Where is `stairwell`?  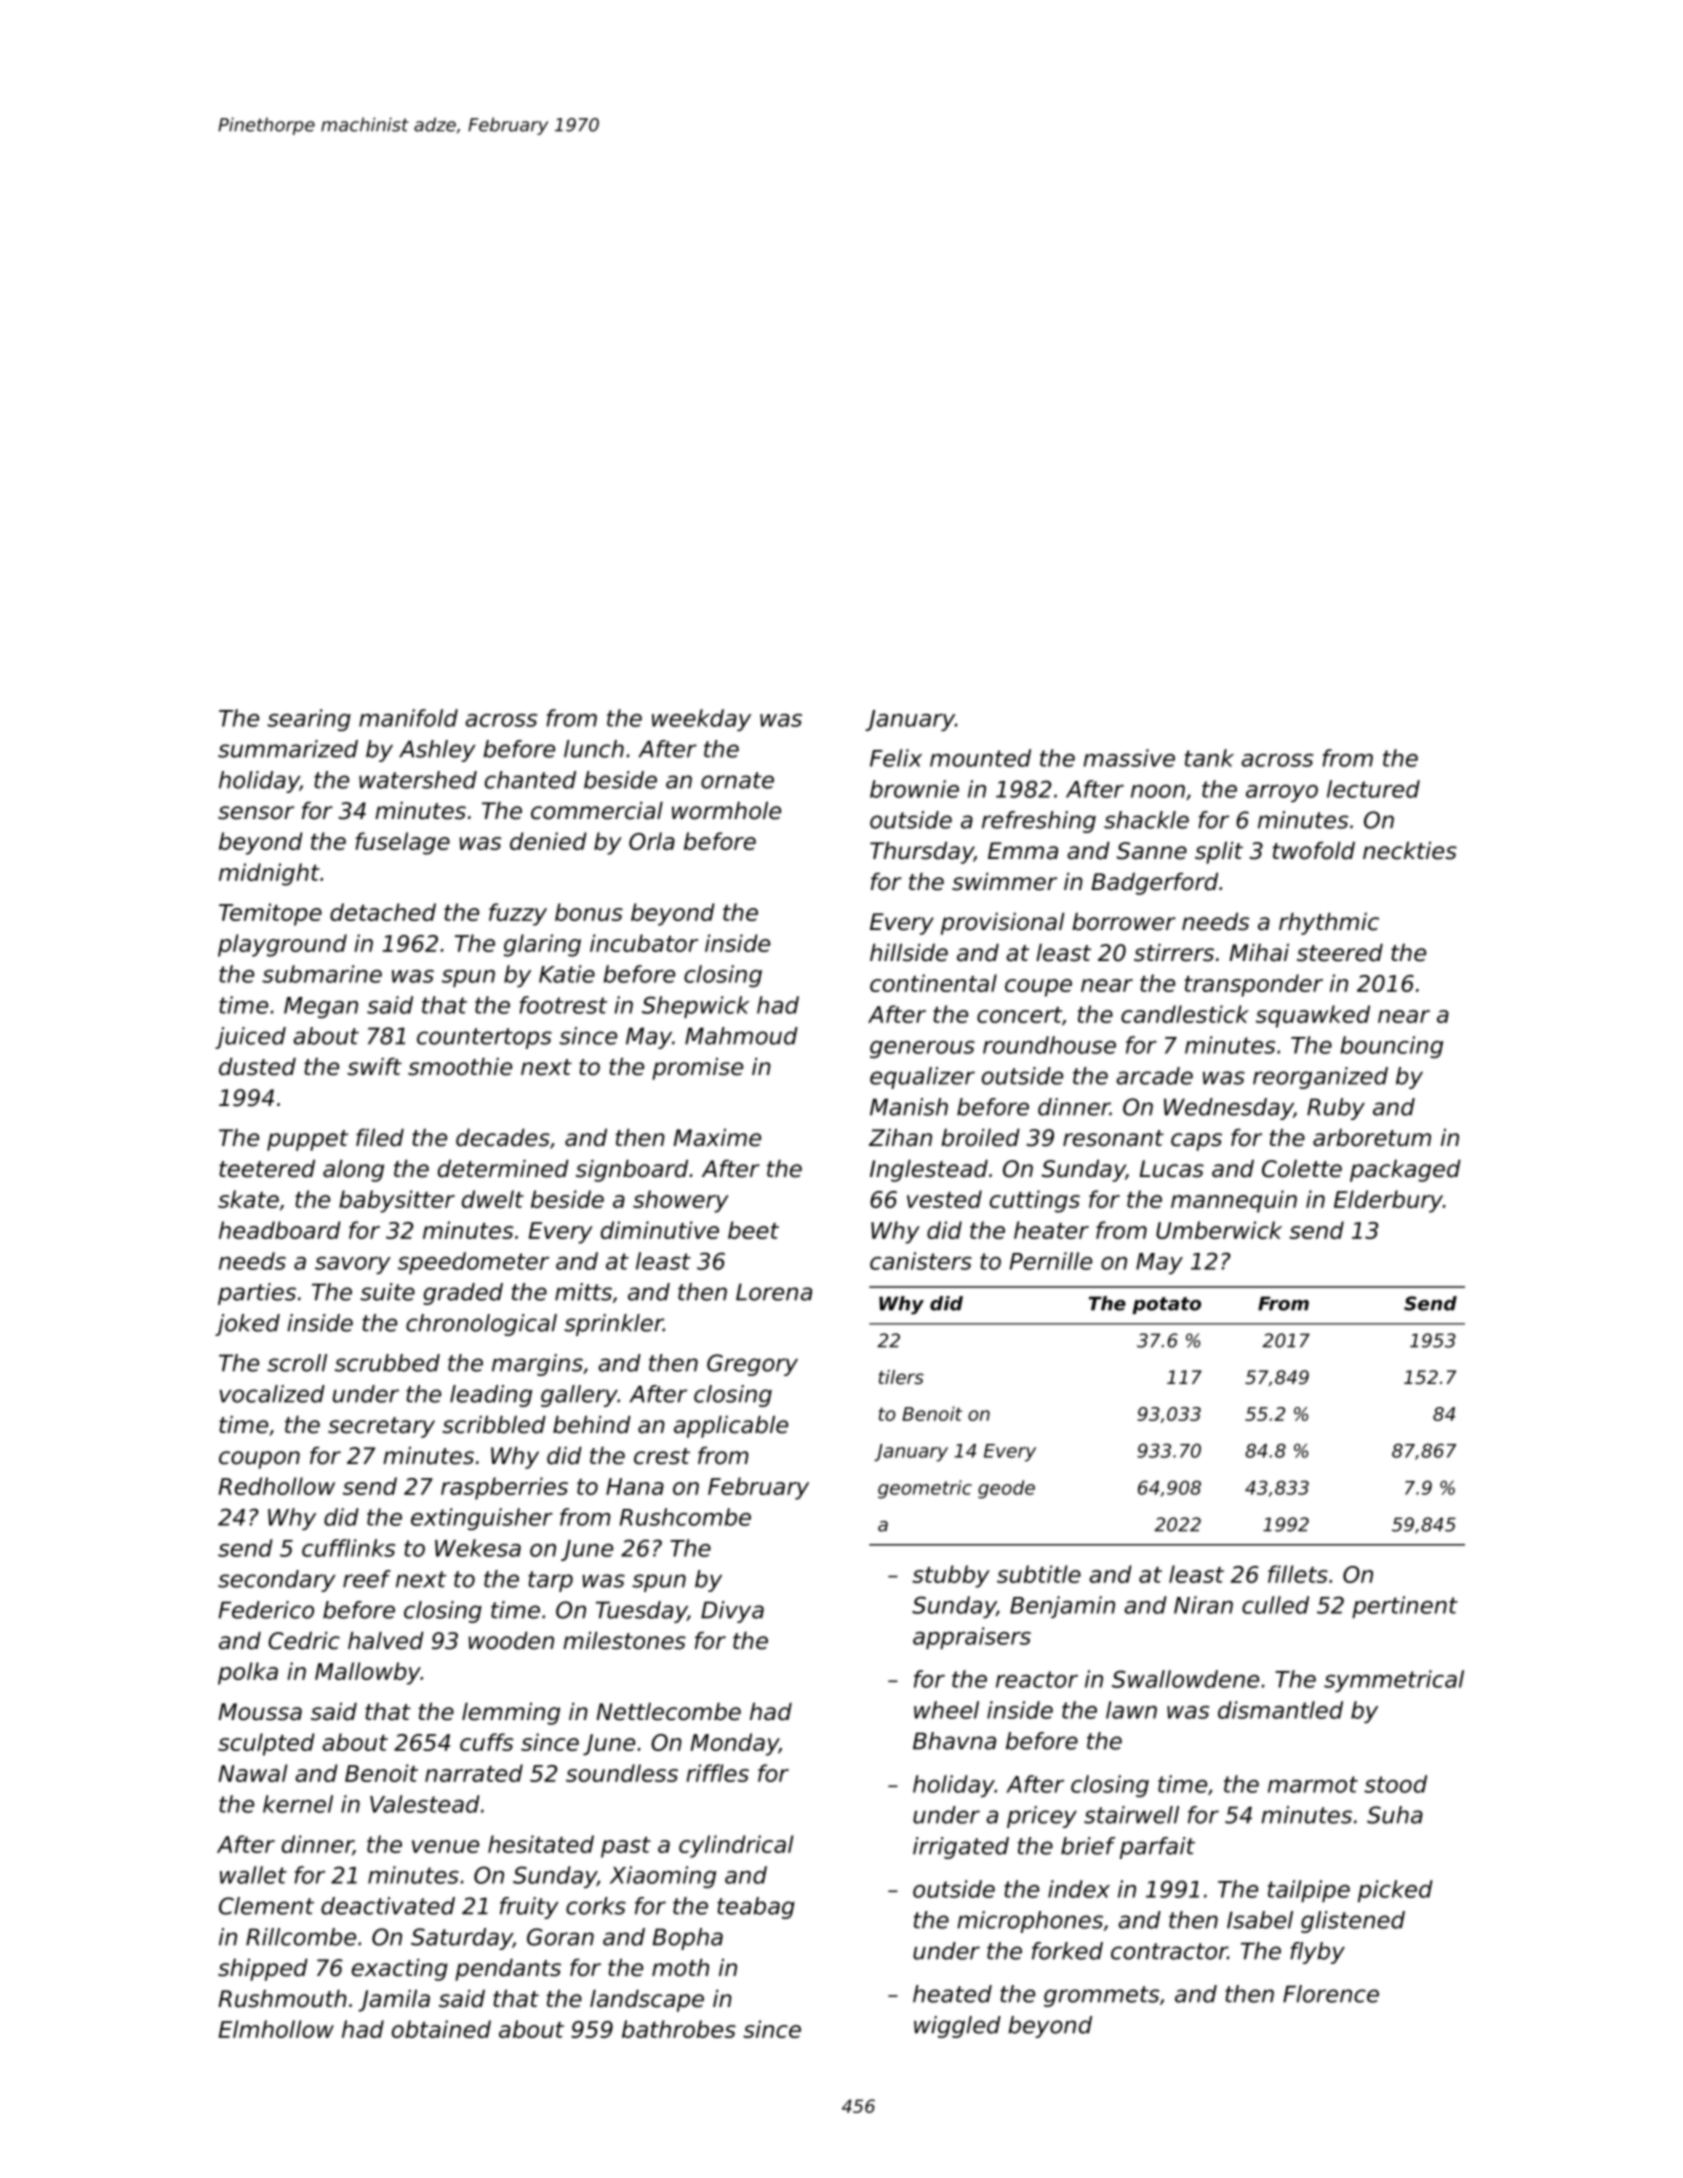 stairwell is located at coordinates (1131, 1815).
